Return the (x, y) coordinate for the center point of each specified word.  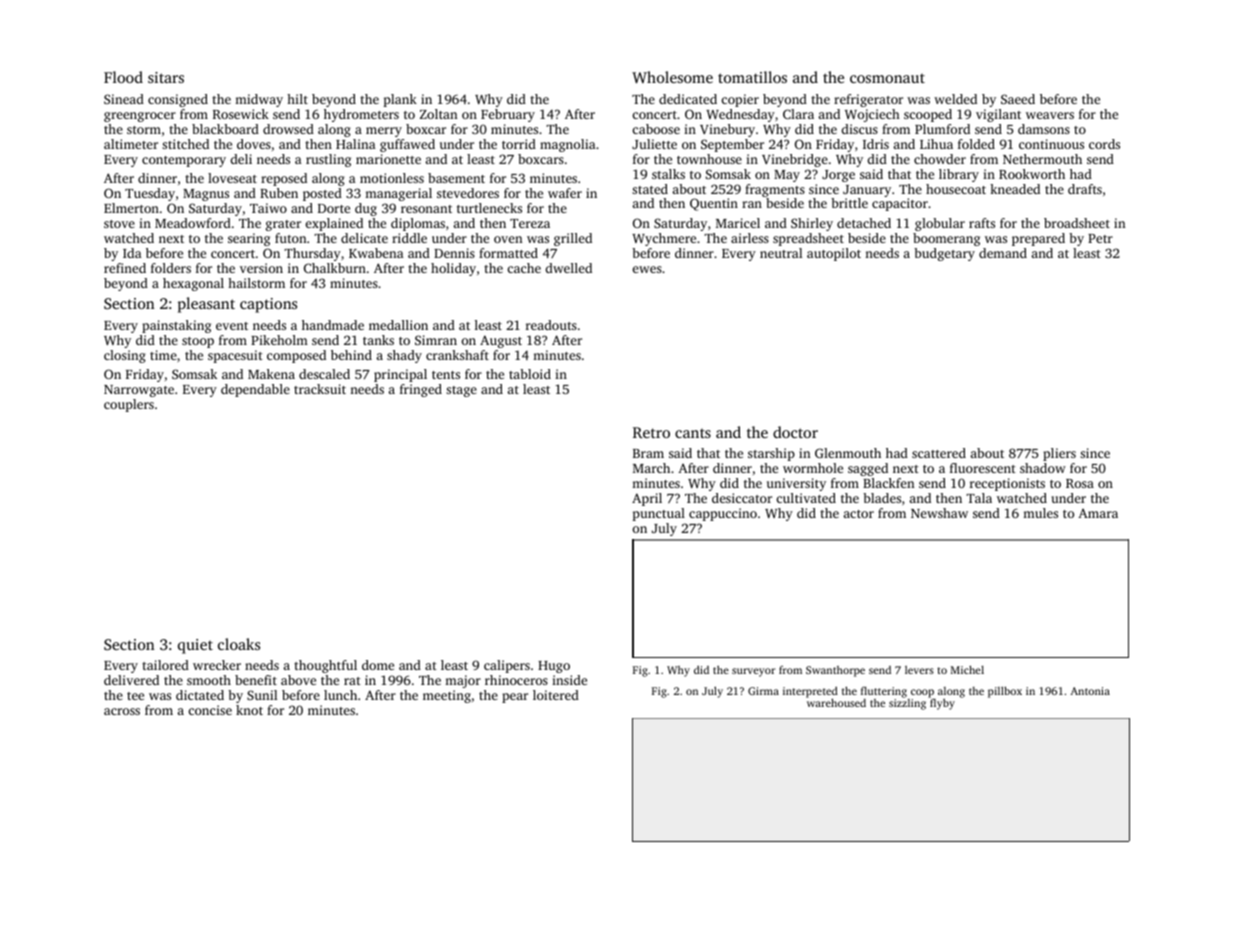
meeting (447, 696)
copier (740, 100)
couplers (129, 405)
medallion (398, 325)
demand (1003, 253)
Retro (651, 432)
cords (1104, 144)
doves (254, 144)
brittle (849, 203)
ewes (647, 269)
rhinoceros (516, 680)
